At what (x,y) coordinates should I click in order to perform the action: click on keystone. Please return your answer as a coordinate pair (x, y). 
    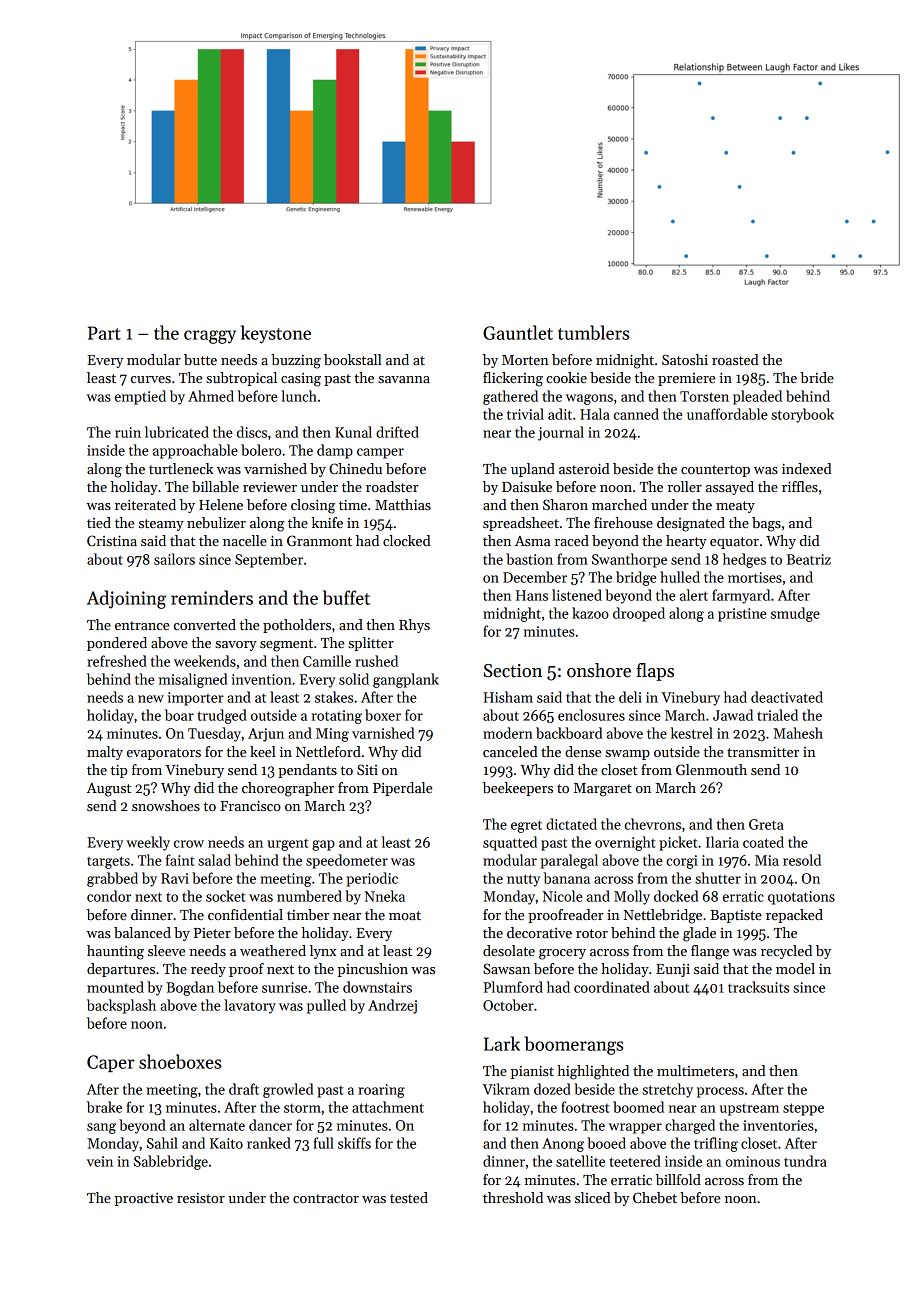
    Looking at the image, I should click on (276, 334).
